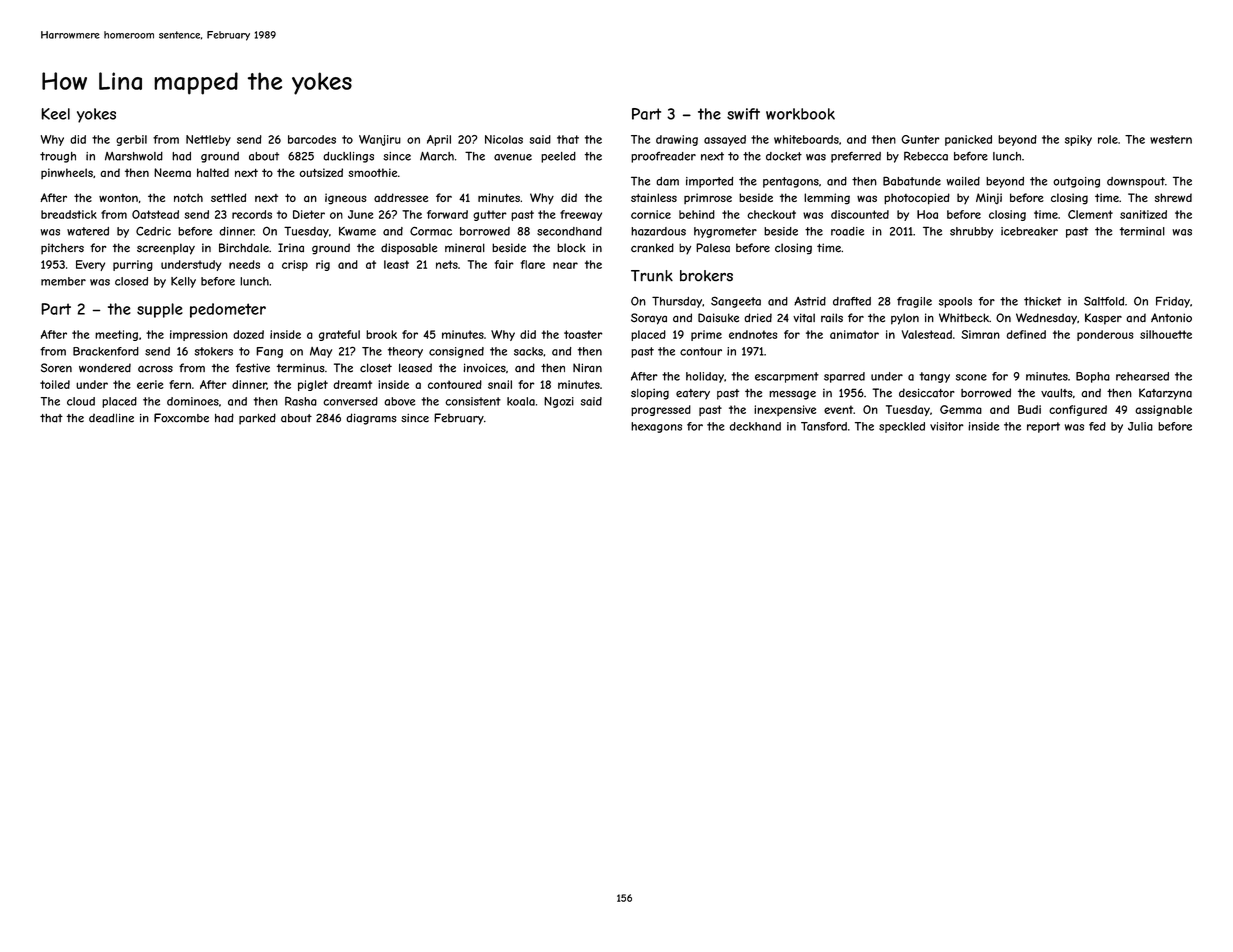  What do you see at coordinates (926, 156) in the document?
I see `Rebecca` at bounding box center [926, 156].
